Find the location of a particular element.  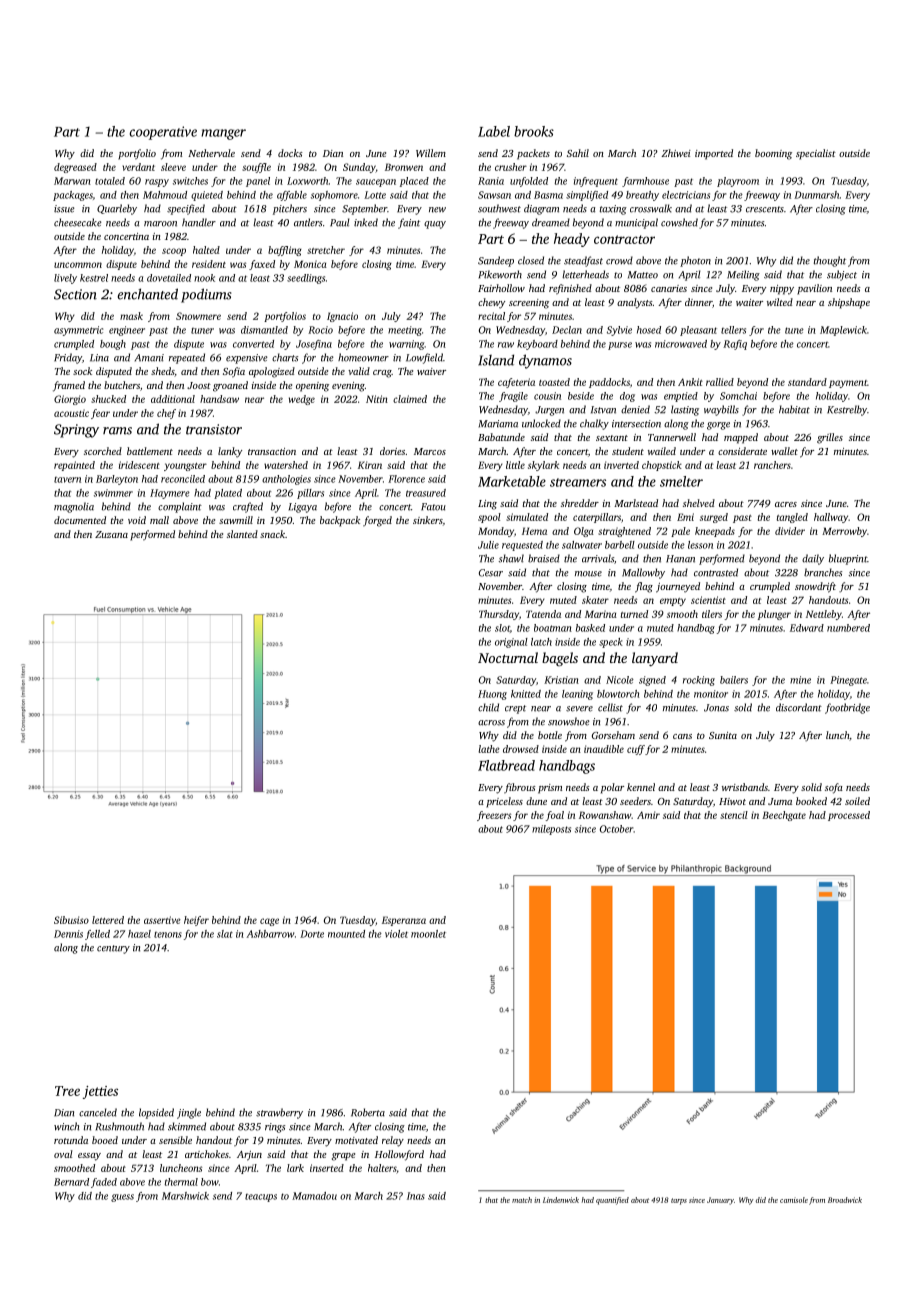

Island is located at coordinates (496, 360).
